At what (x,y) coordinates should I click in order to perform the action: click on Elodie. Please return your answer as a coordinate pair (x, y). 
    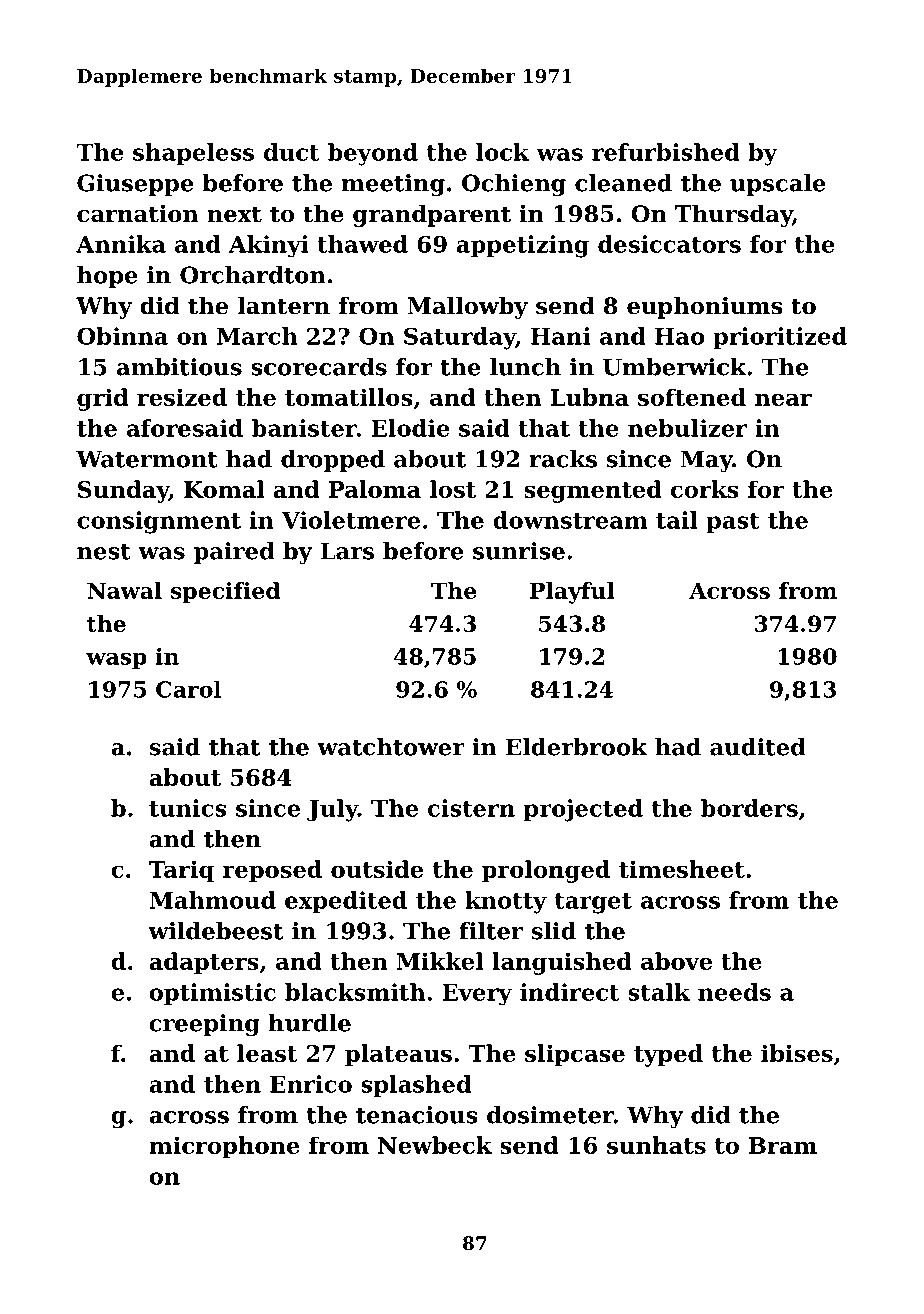
    Looking at the image, I should click on (410, 428).
